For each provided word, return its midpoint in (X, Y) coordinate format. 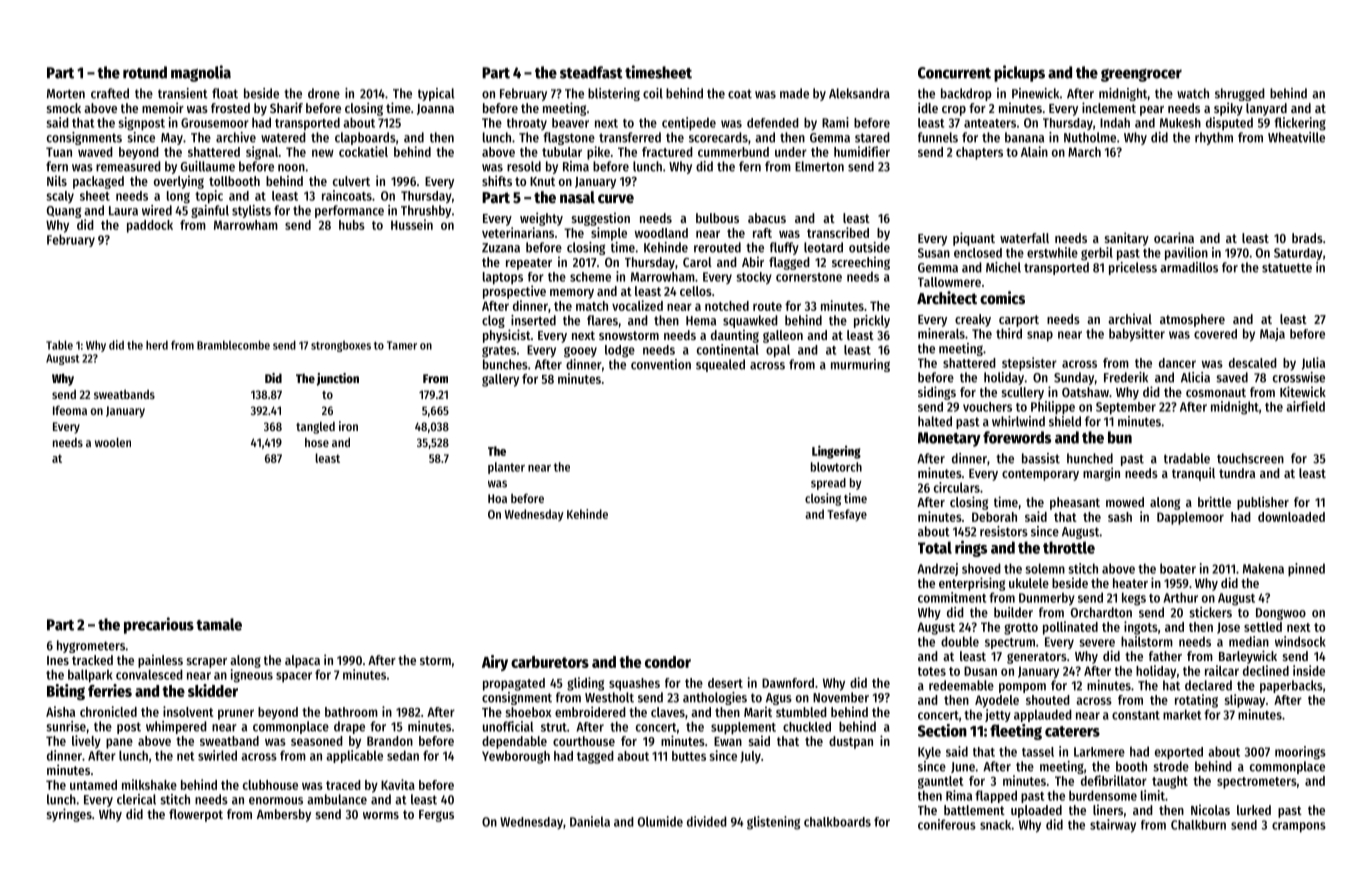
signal (262, 153)
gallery (500, 380)
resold (524, 166)
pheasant (1075, 503)
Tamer (402, 345)
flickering (1300, 124)
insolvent (188, 711)
